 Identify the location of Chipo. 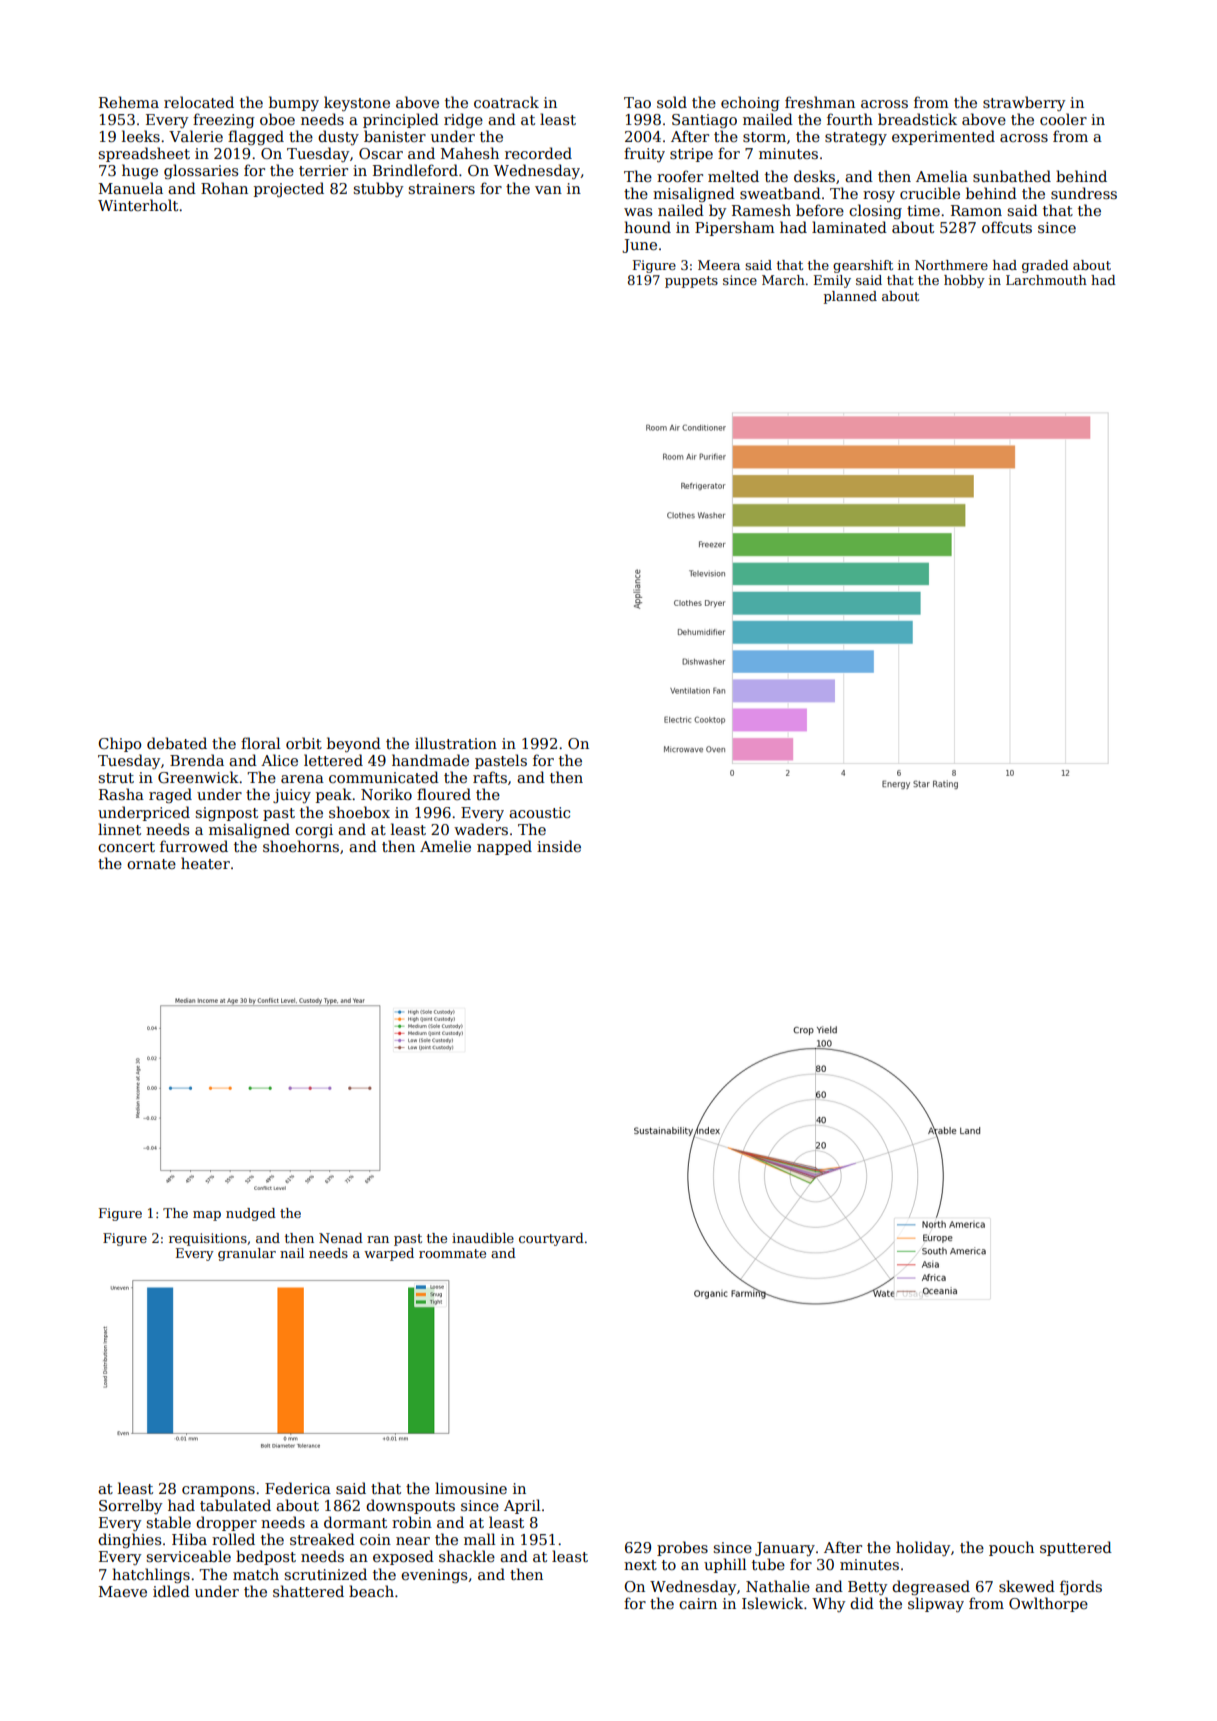
(119, 744).
